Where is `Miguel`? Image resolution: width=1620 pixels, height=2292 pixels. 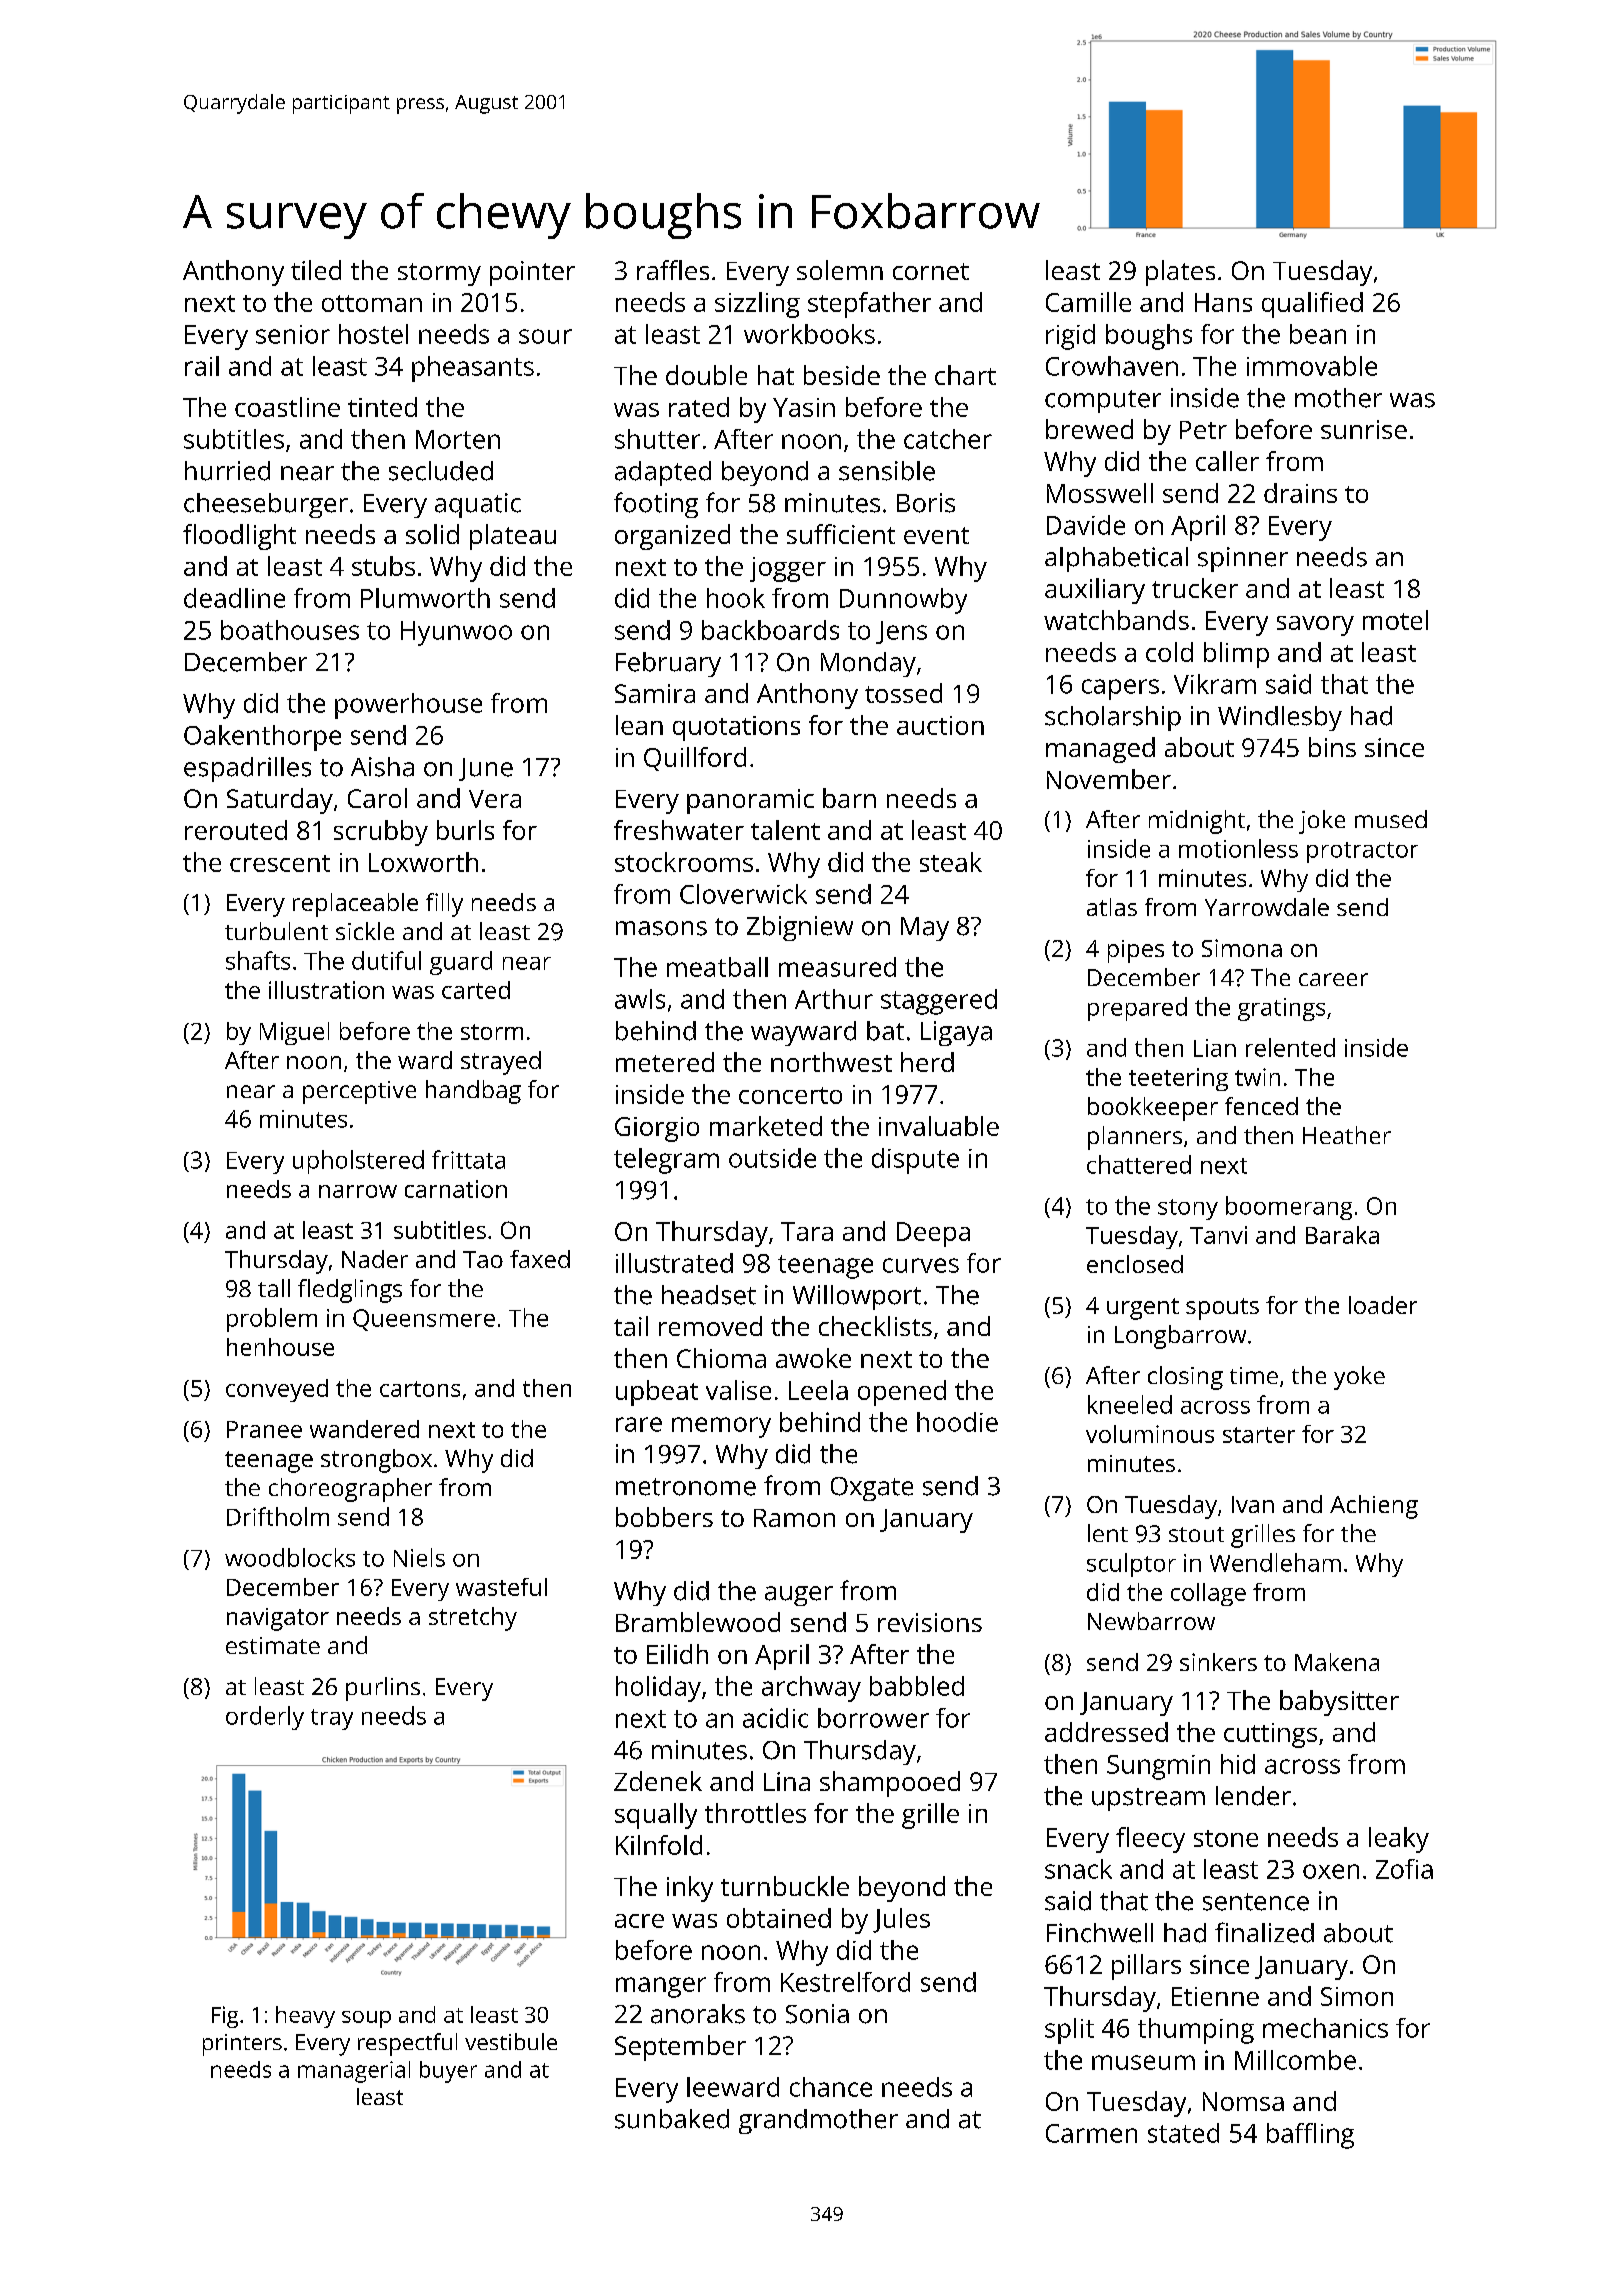
Miguel is located at coordinates (294, 1033).
